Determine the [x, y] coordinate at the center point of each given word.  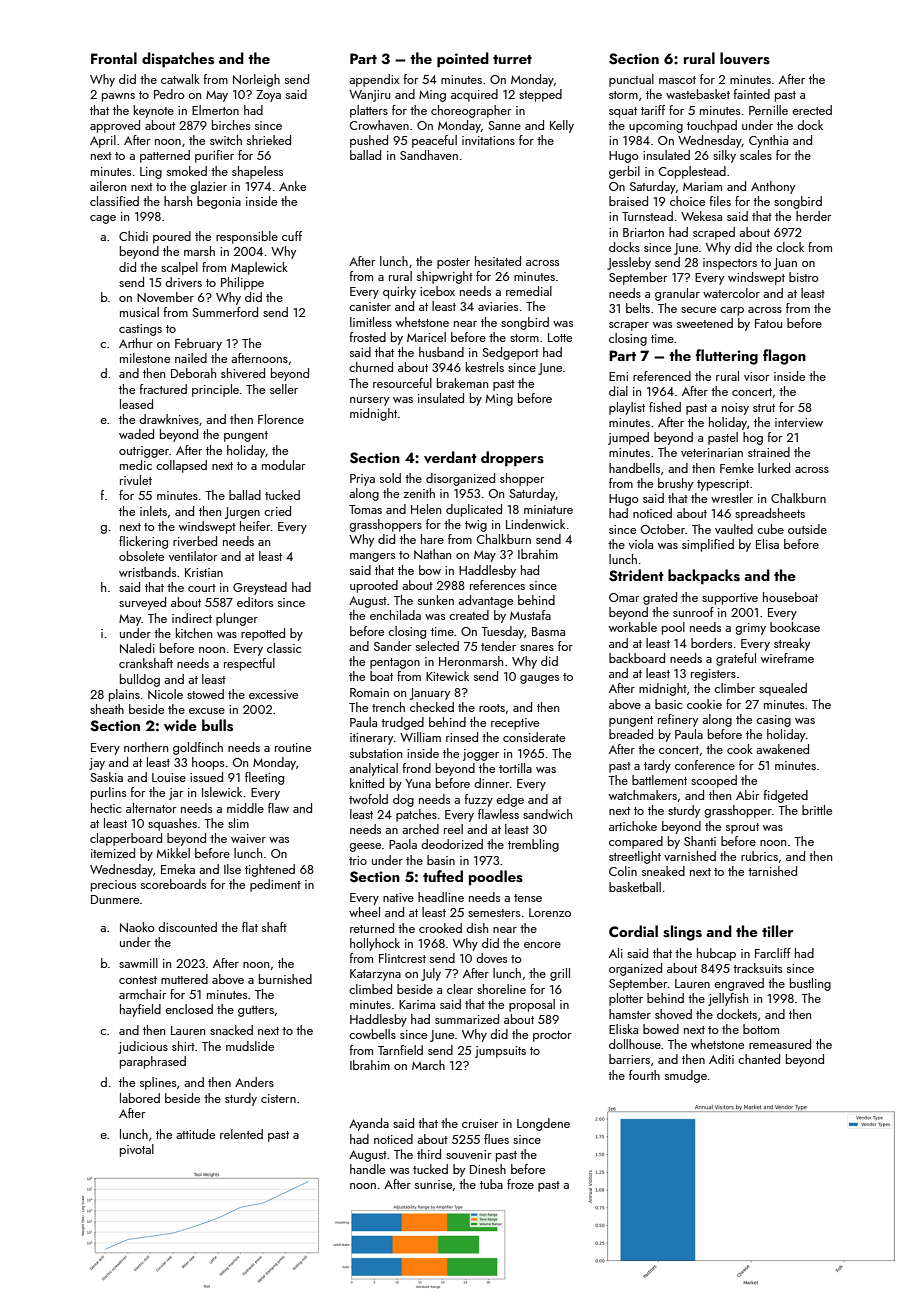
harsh [178, 201]
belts [638, 308]
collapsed [181, 466]
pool [673, 628]
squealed [783, 689]
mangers [372, 557]
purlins [108, 793]
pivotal [137, 1150]
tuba [491, 1184]
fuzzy [478, 800]
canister [370, 306]
